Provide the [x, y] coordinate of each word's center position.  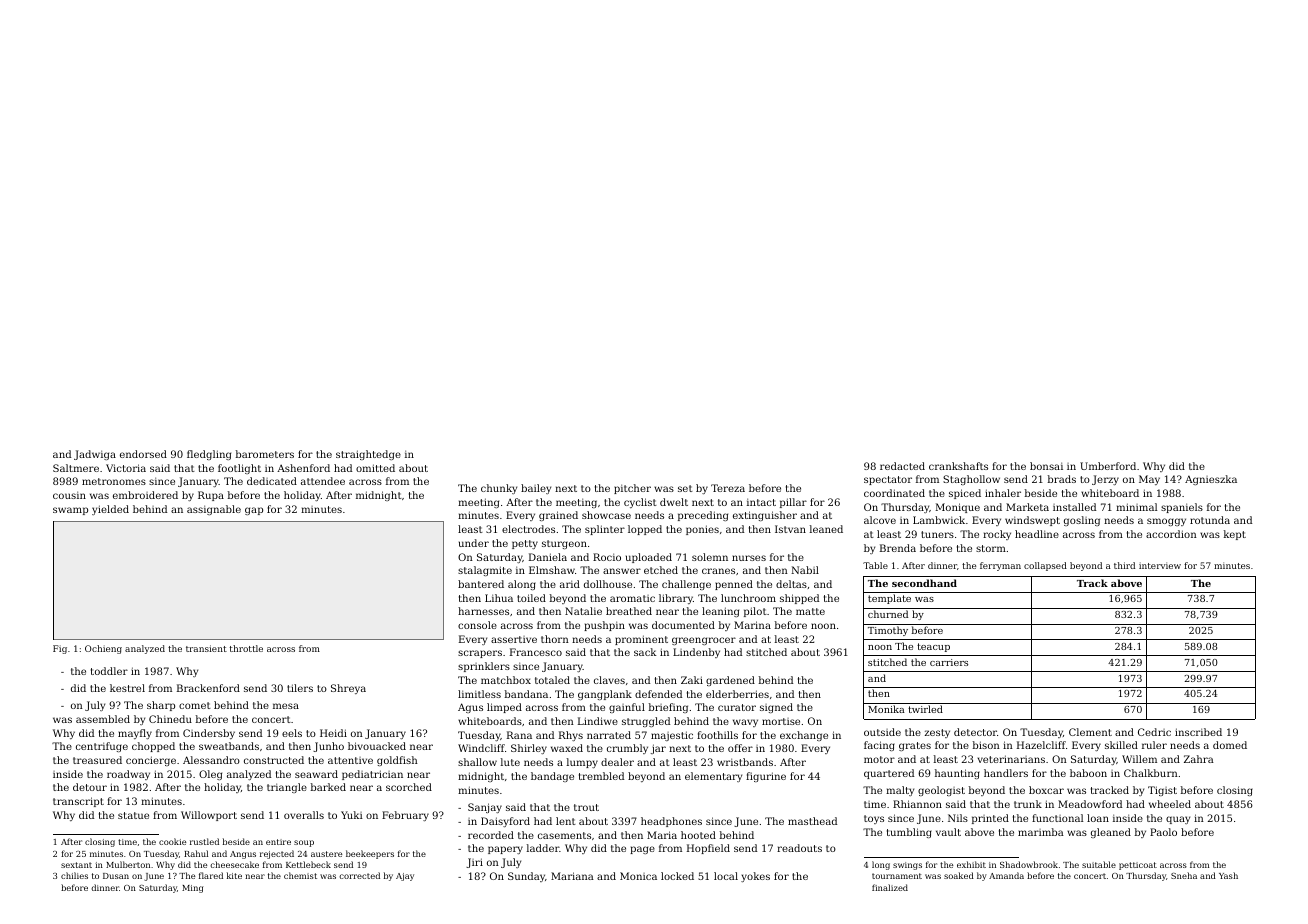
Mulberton [128, 864]
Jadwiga [95, 455]
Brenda [898, 548]
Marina [752, 625]
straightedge [368, 455]
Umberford [1108, 466]
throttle [246, 648]
